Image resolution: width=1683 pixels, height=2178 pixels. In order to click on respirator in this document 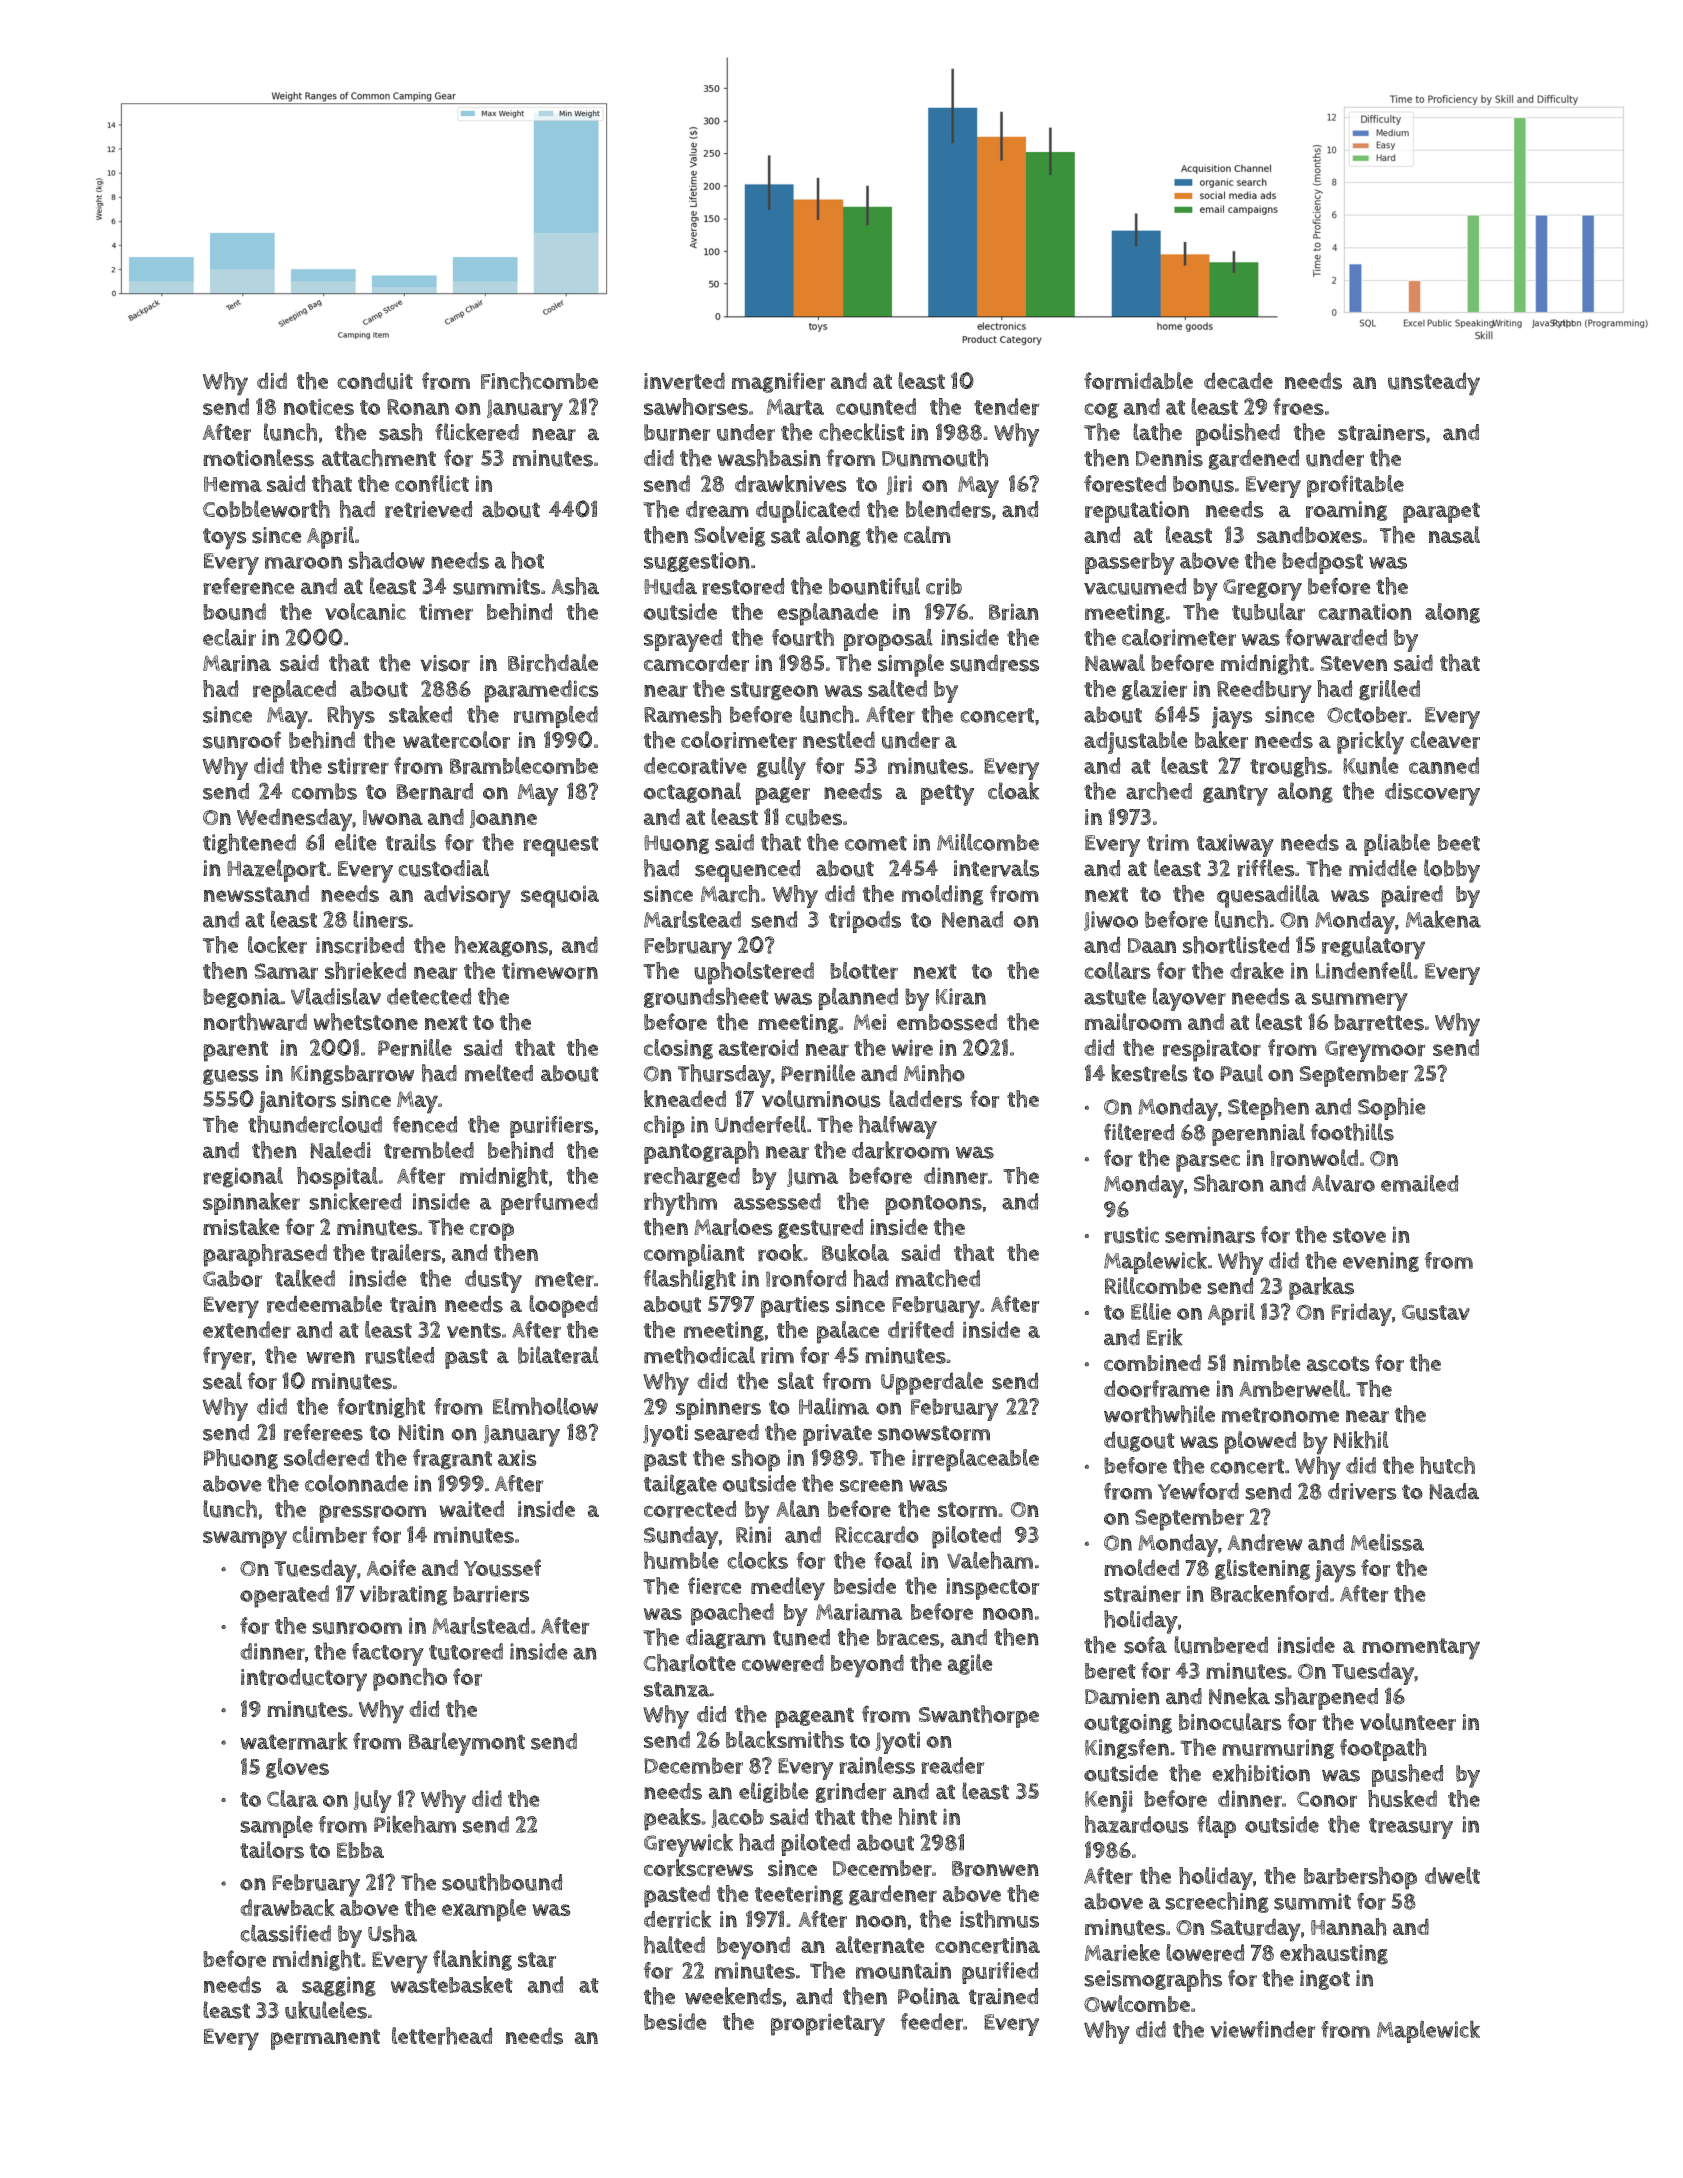, I will do `click(1212, 1050)`.
